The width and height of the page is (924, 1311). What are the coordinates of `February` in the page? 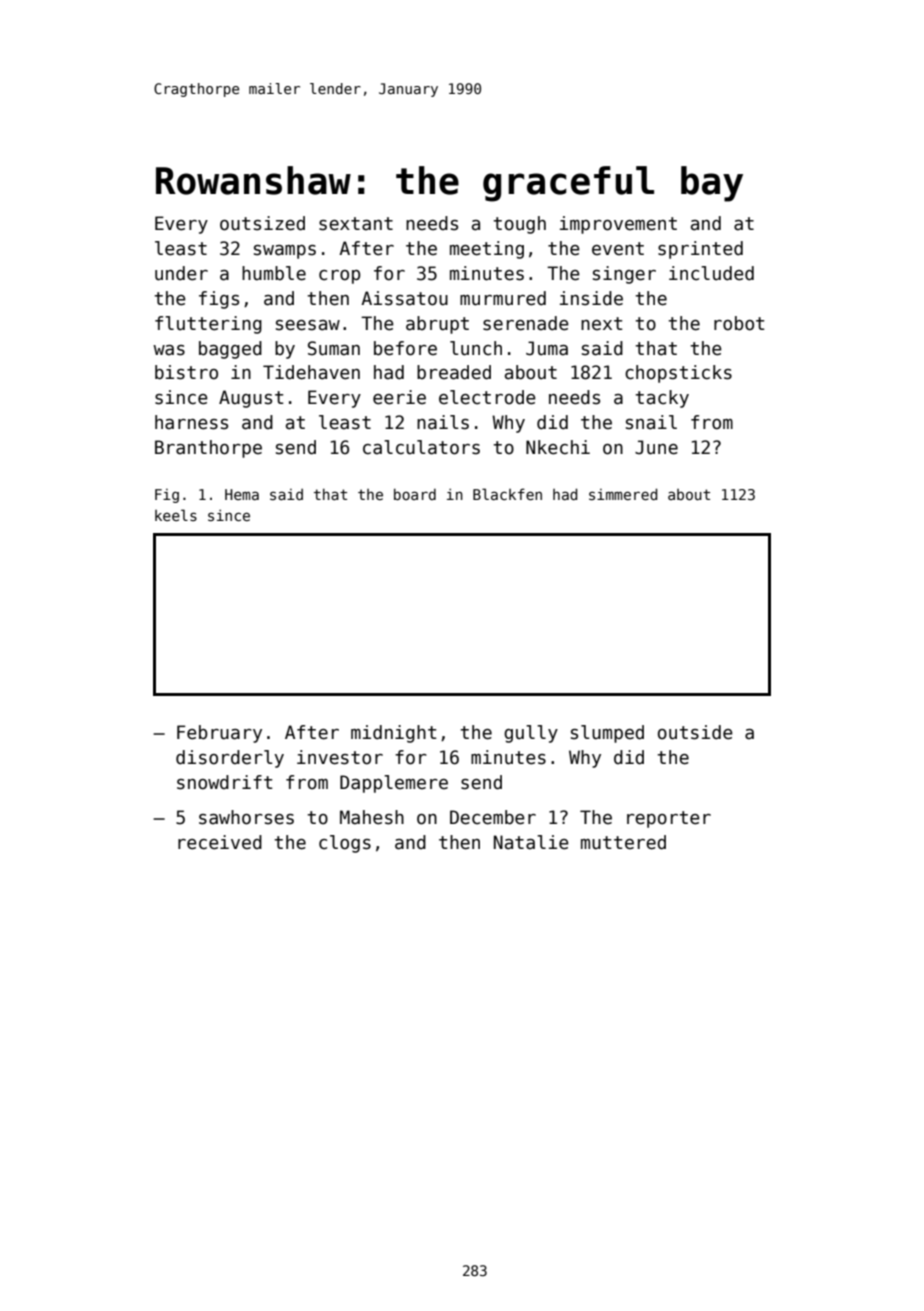 It's located at (219, 734).
